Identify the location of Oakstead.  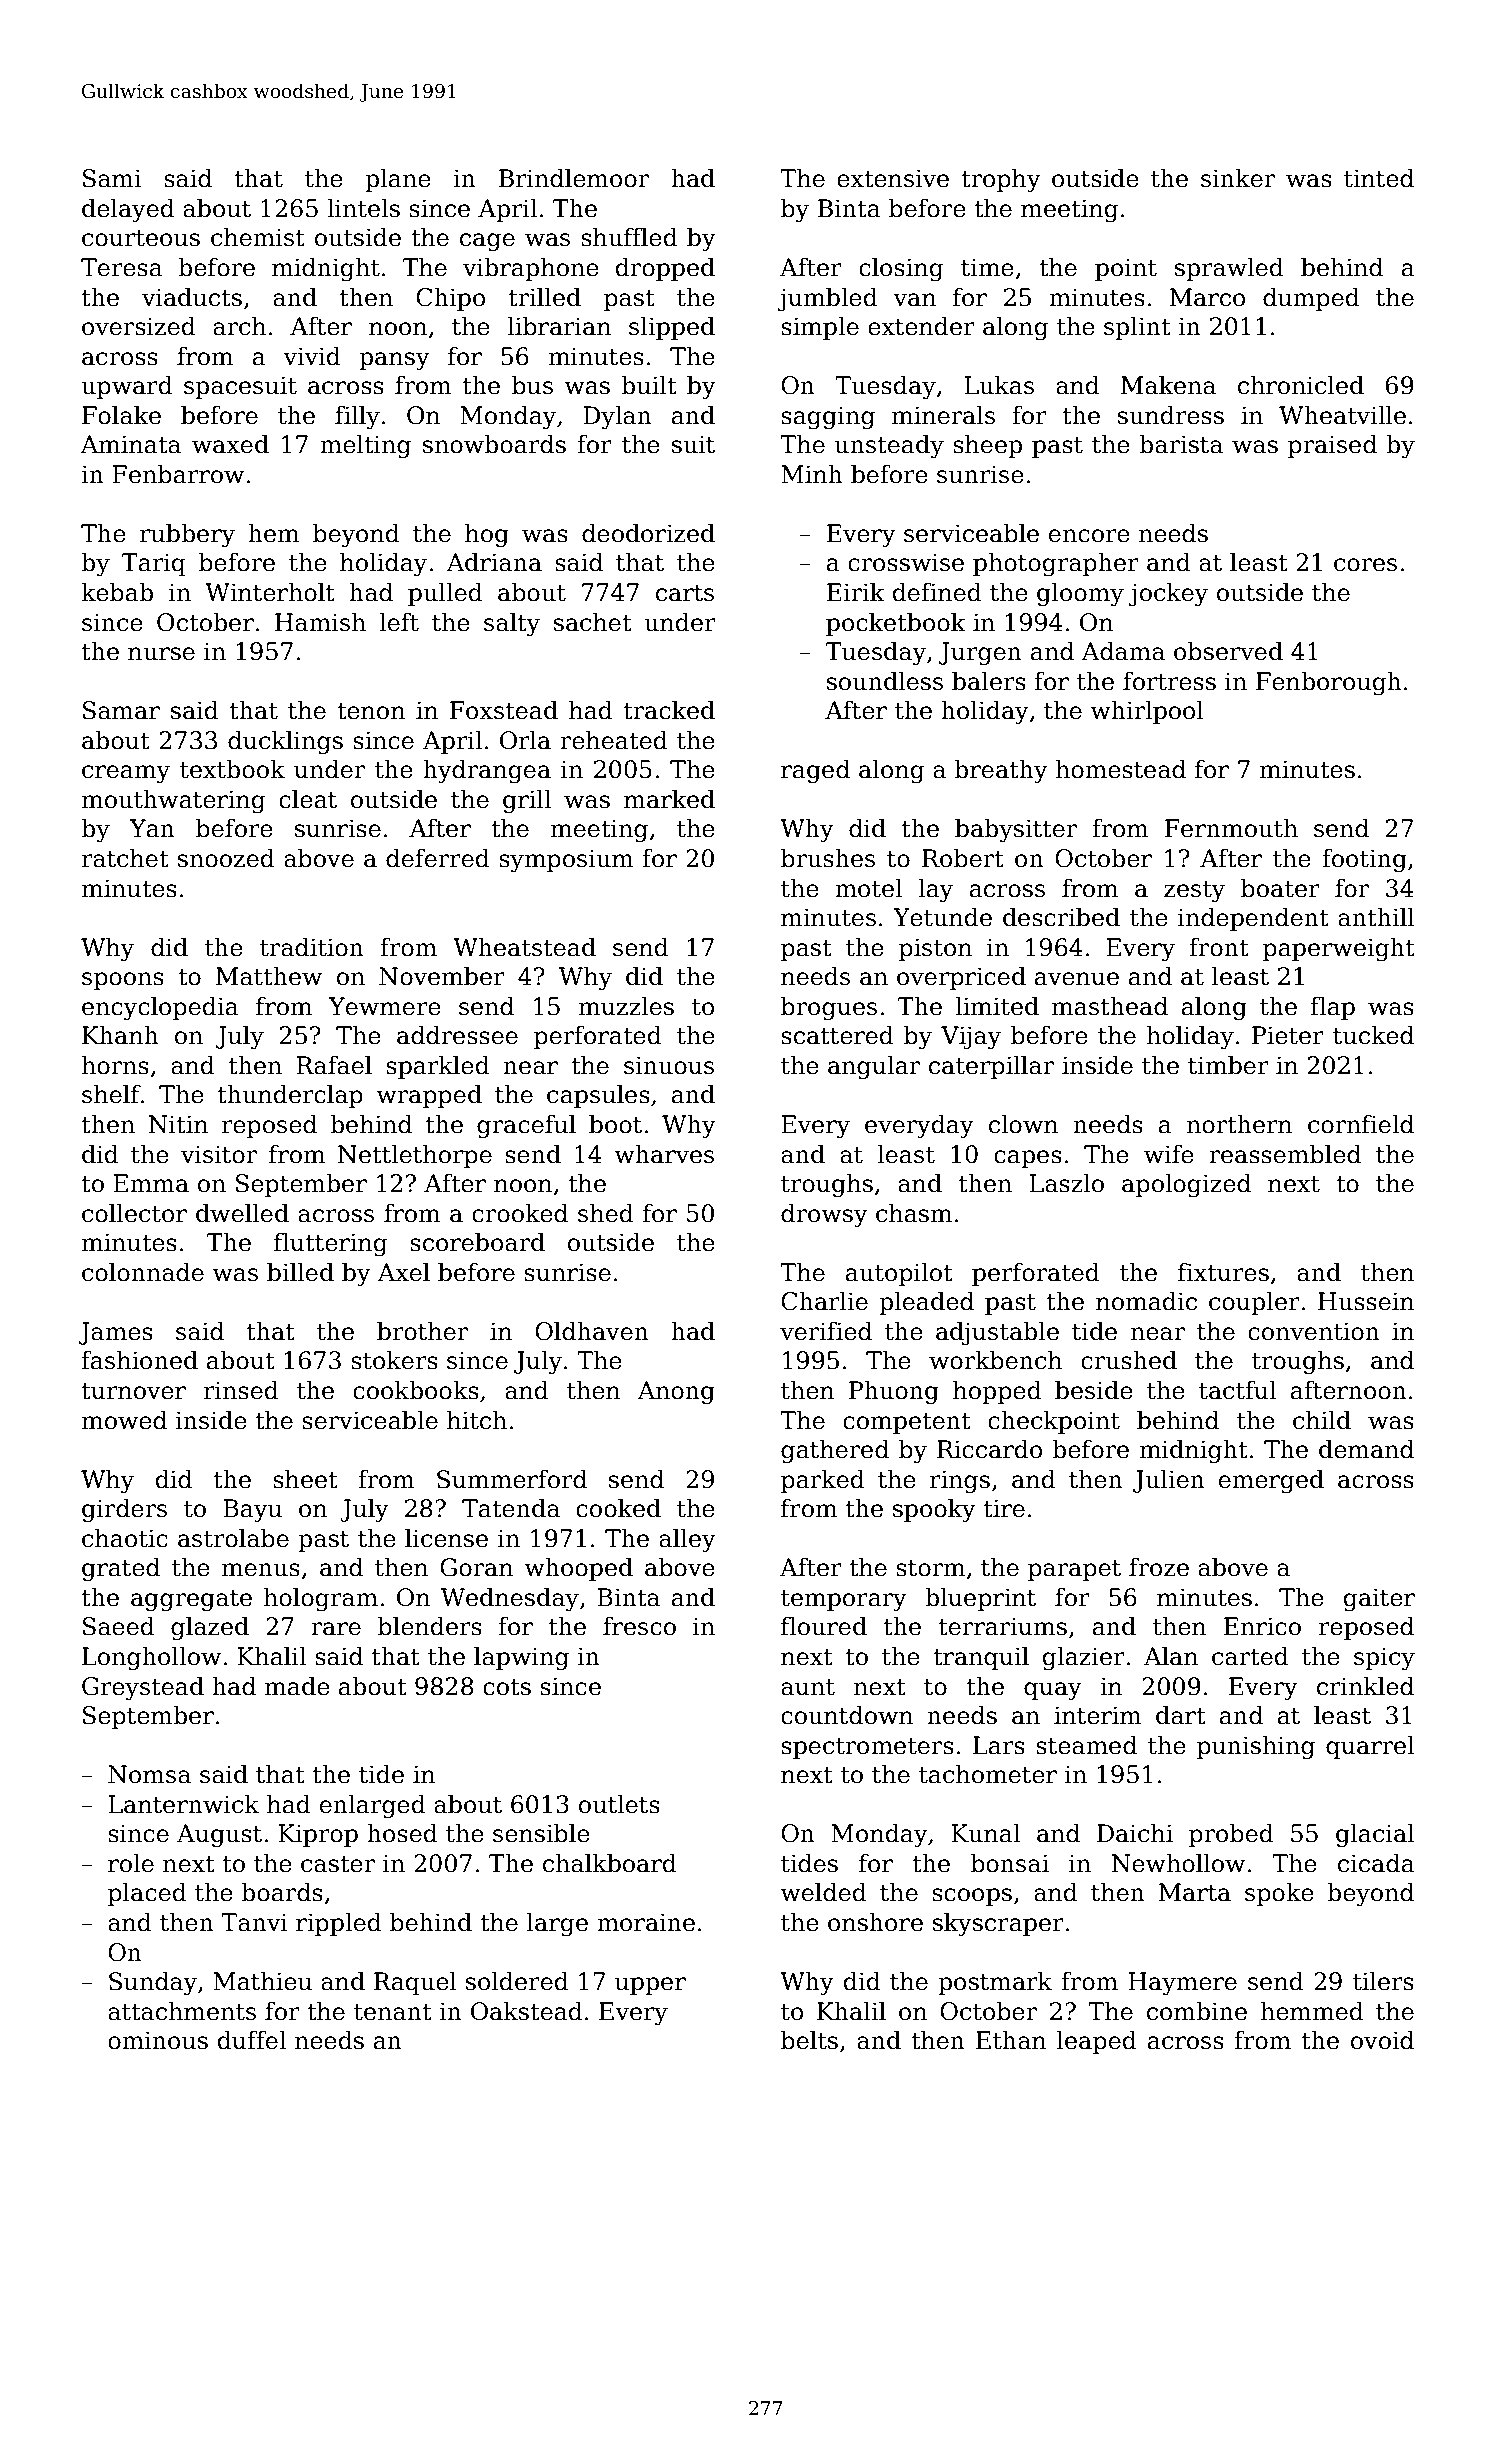
(527, 2011).
